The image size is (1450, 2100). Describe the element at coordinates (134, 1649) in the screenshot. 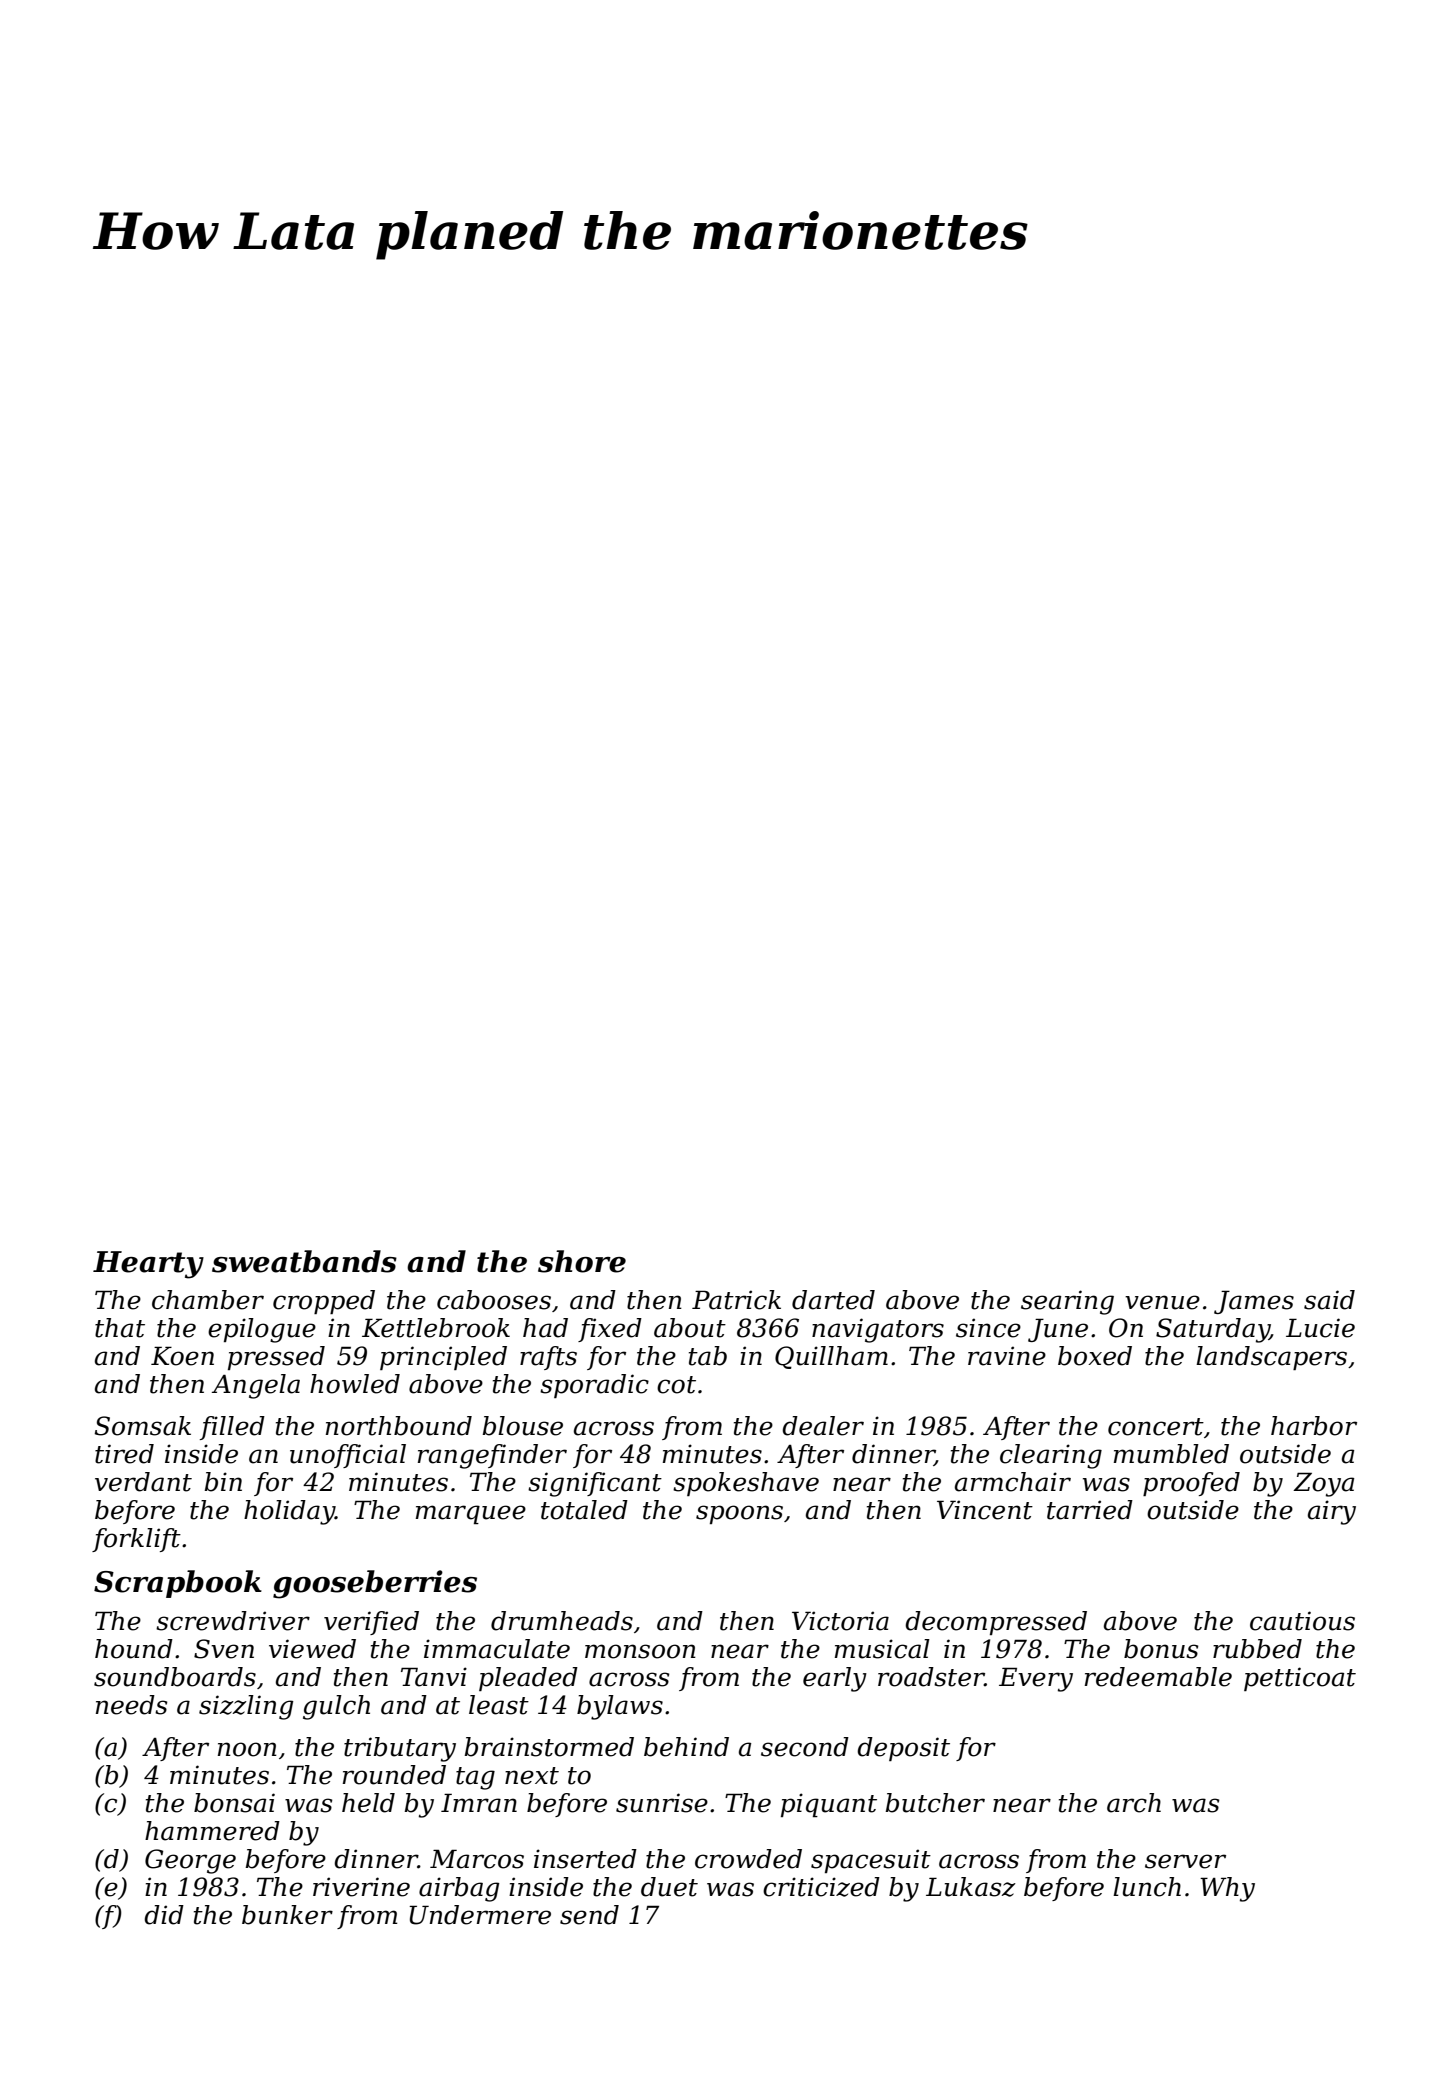

I see `hound` at that location.
